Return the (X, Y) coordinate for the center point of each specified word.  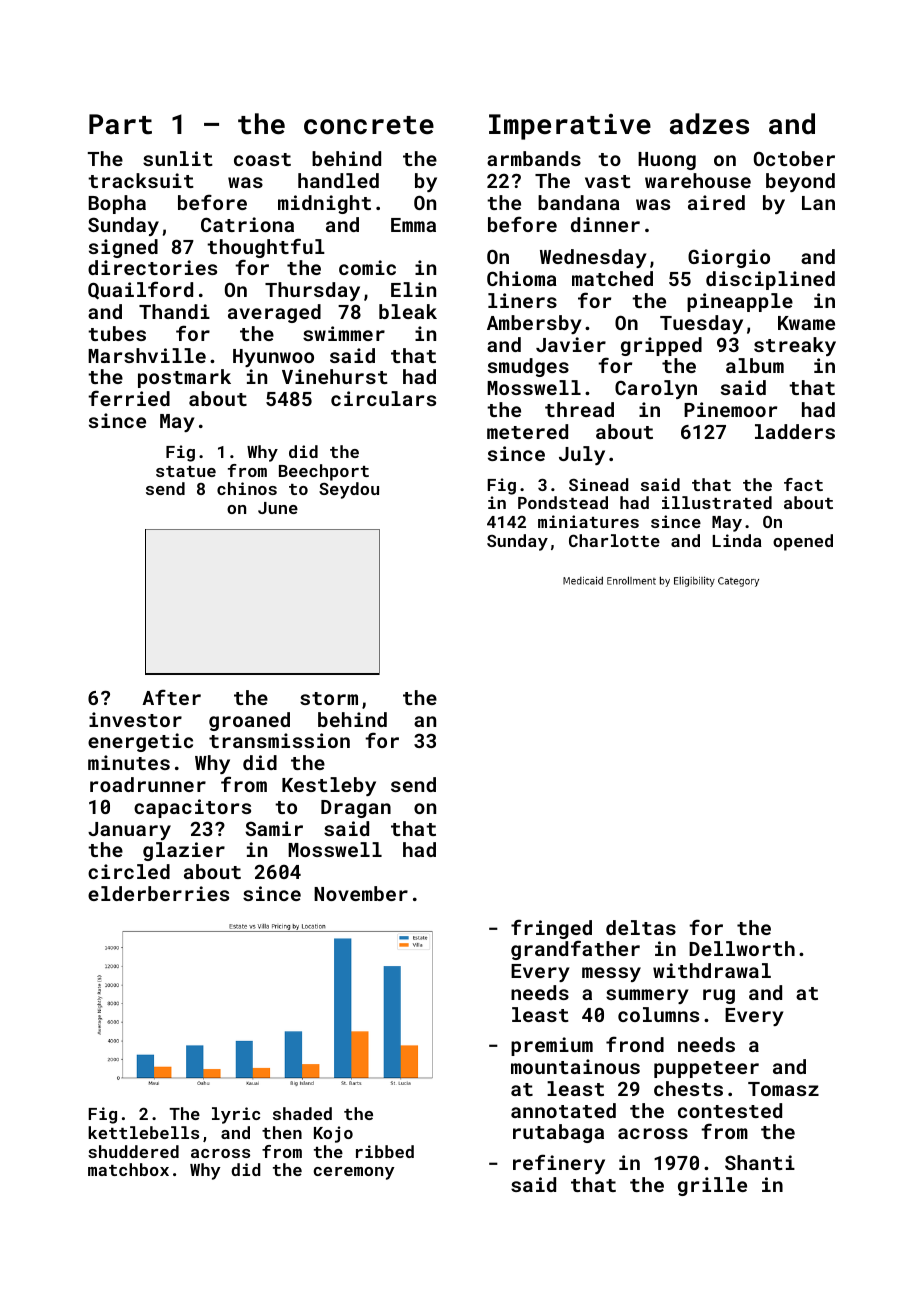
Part (120, 124)
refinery (559, 1164)
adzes (709, 124)
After (171, 697)
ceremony (354, 1173)
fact (803, 484)
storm (329, 698)
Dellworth (742, 948)
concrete (369, 125)
